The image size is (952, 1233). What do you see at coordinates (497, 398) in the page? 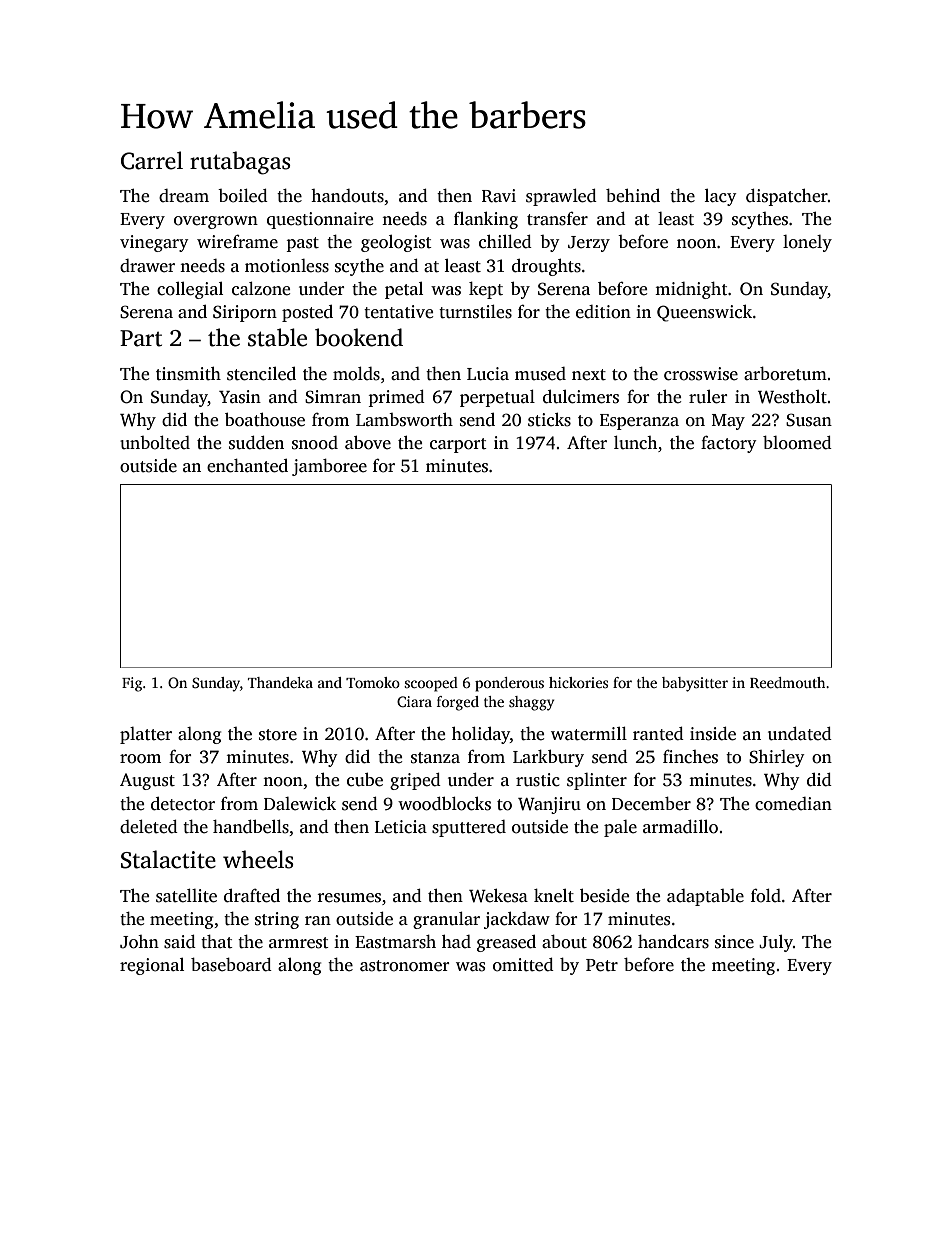
I see `perpetual` at bounding box center [497, 398].
